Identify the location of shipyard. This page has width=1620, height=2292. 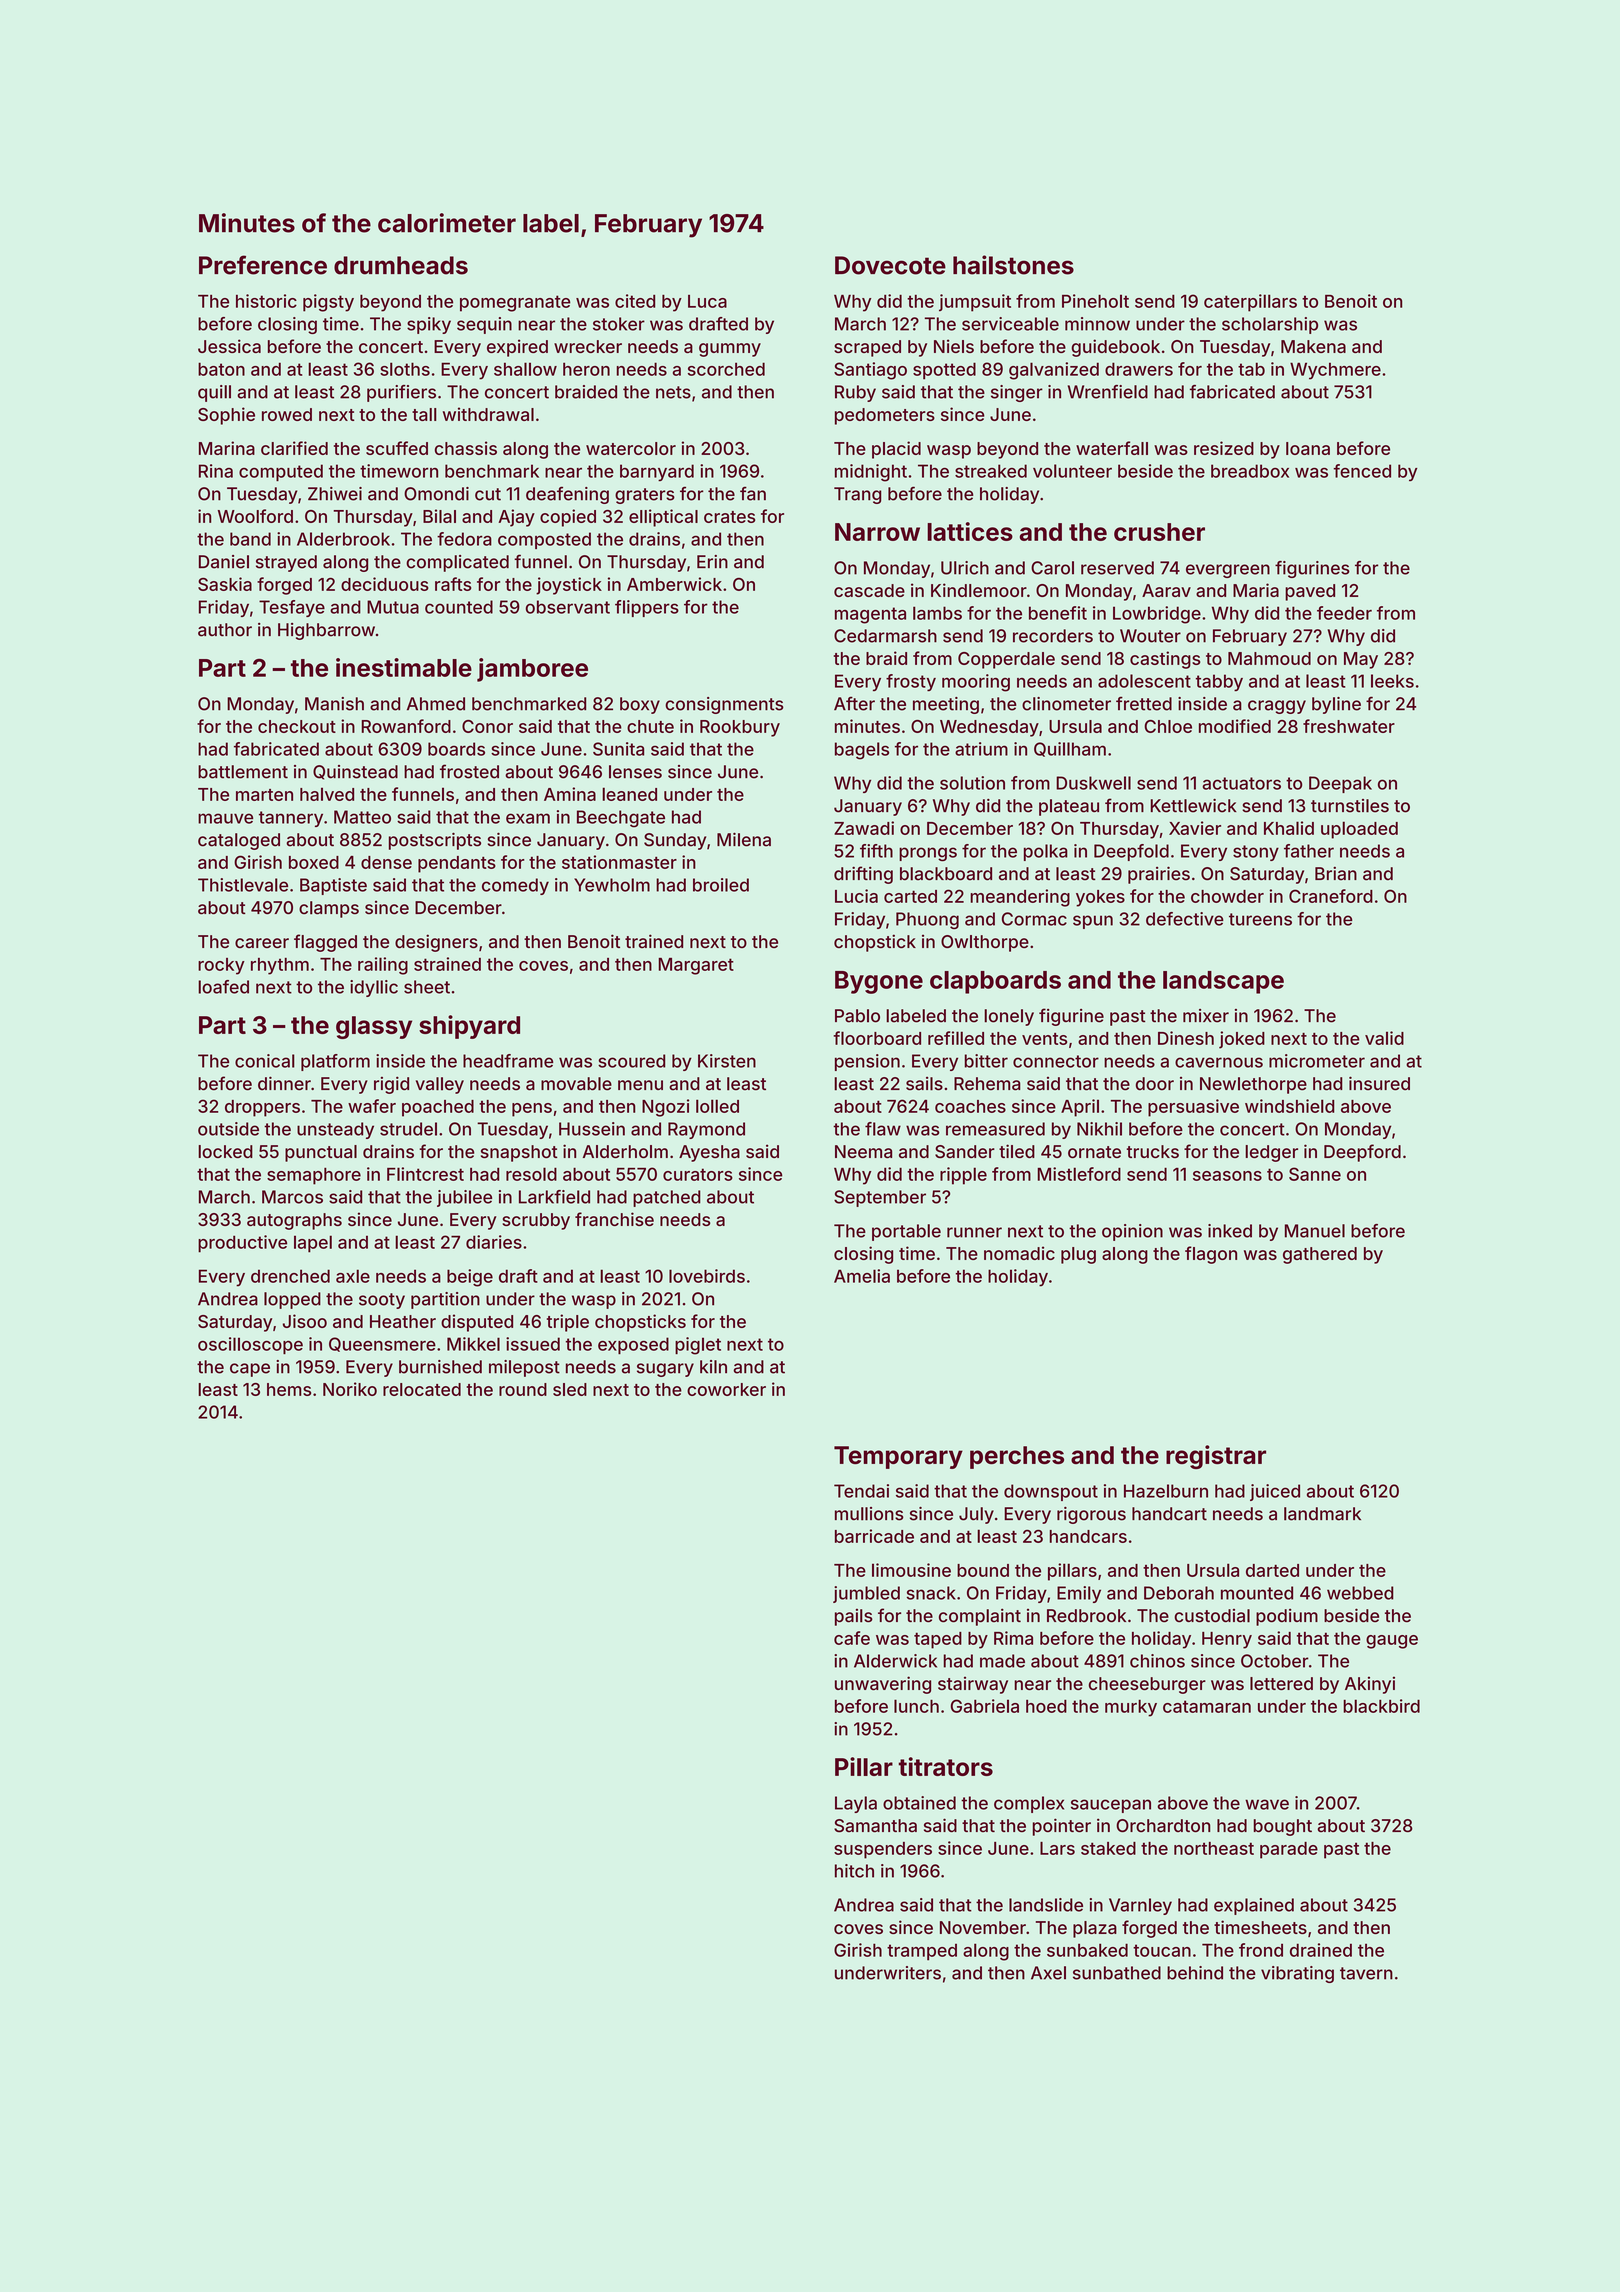
(469, 1027).
